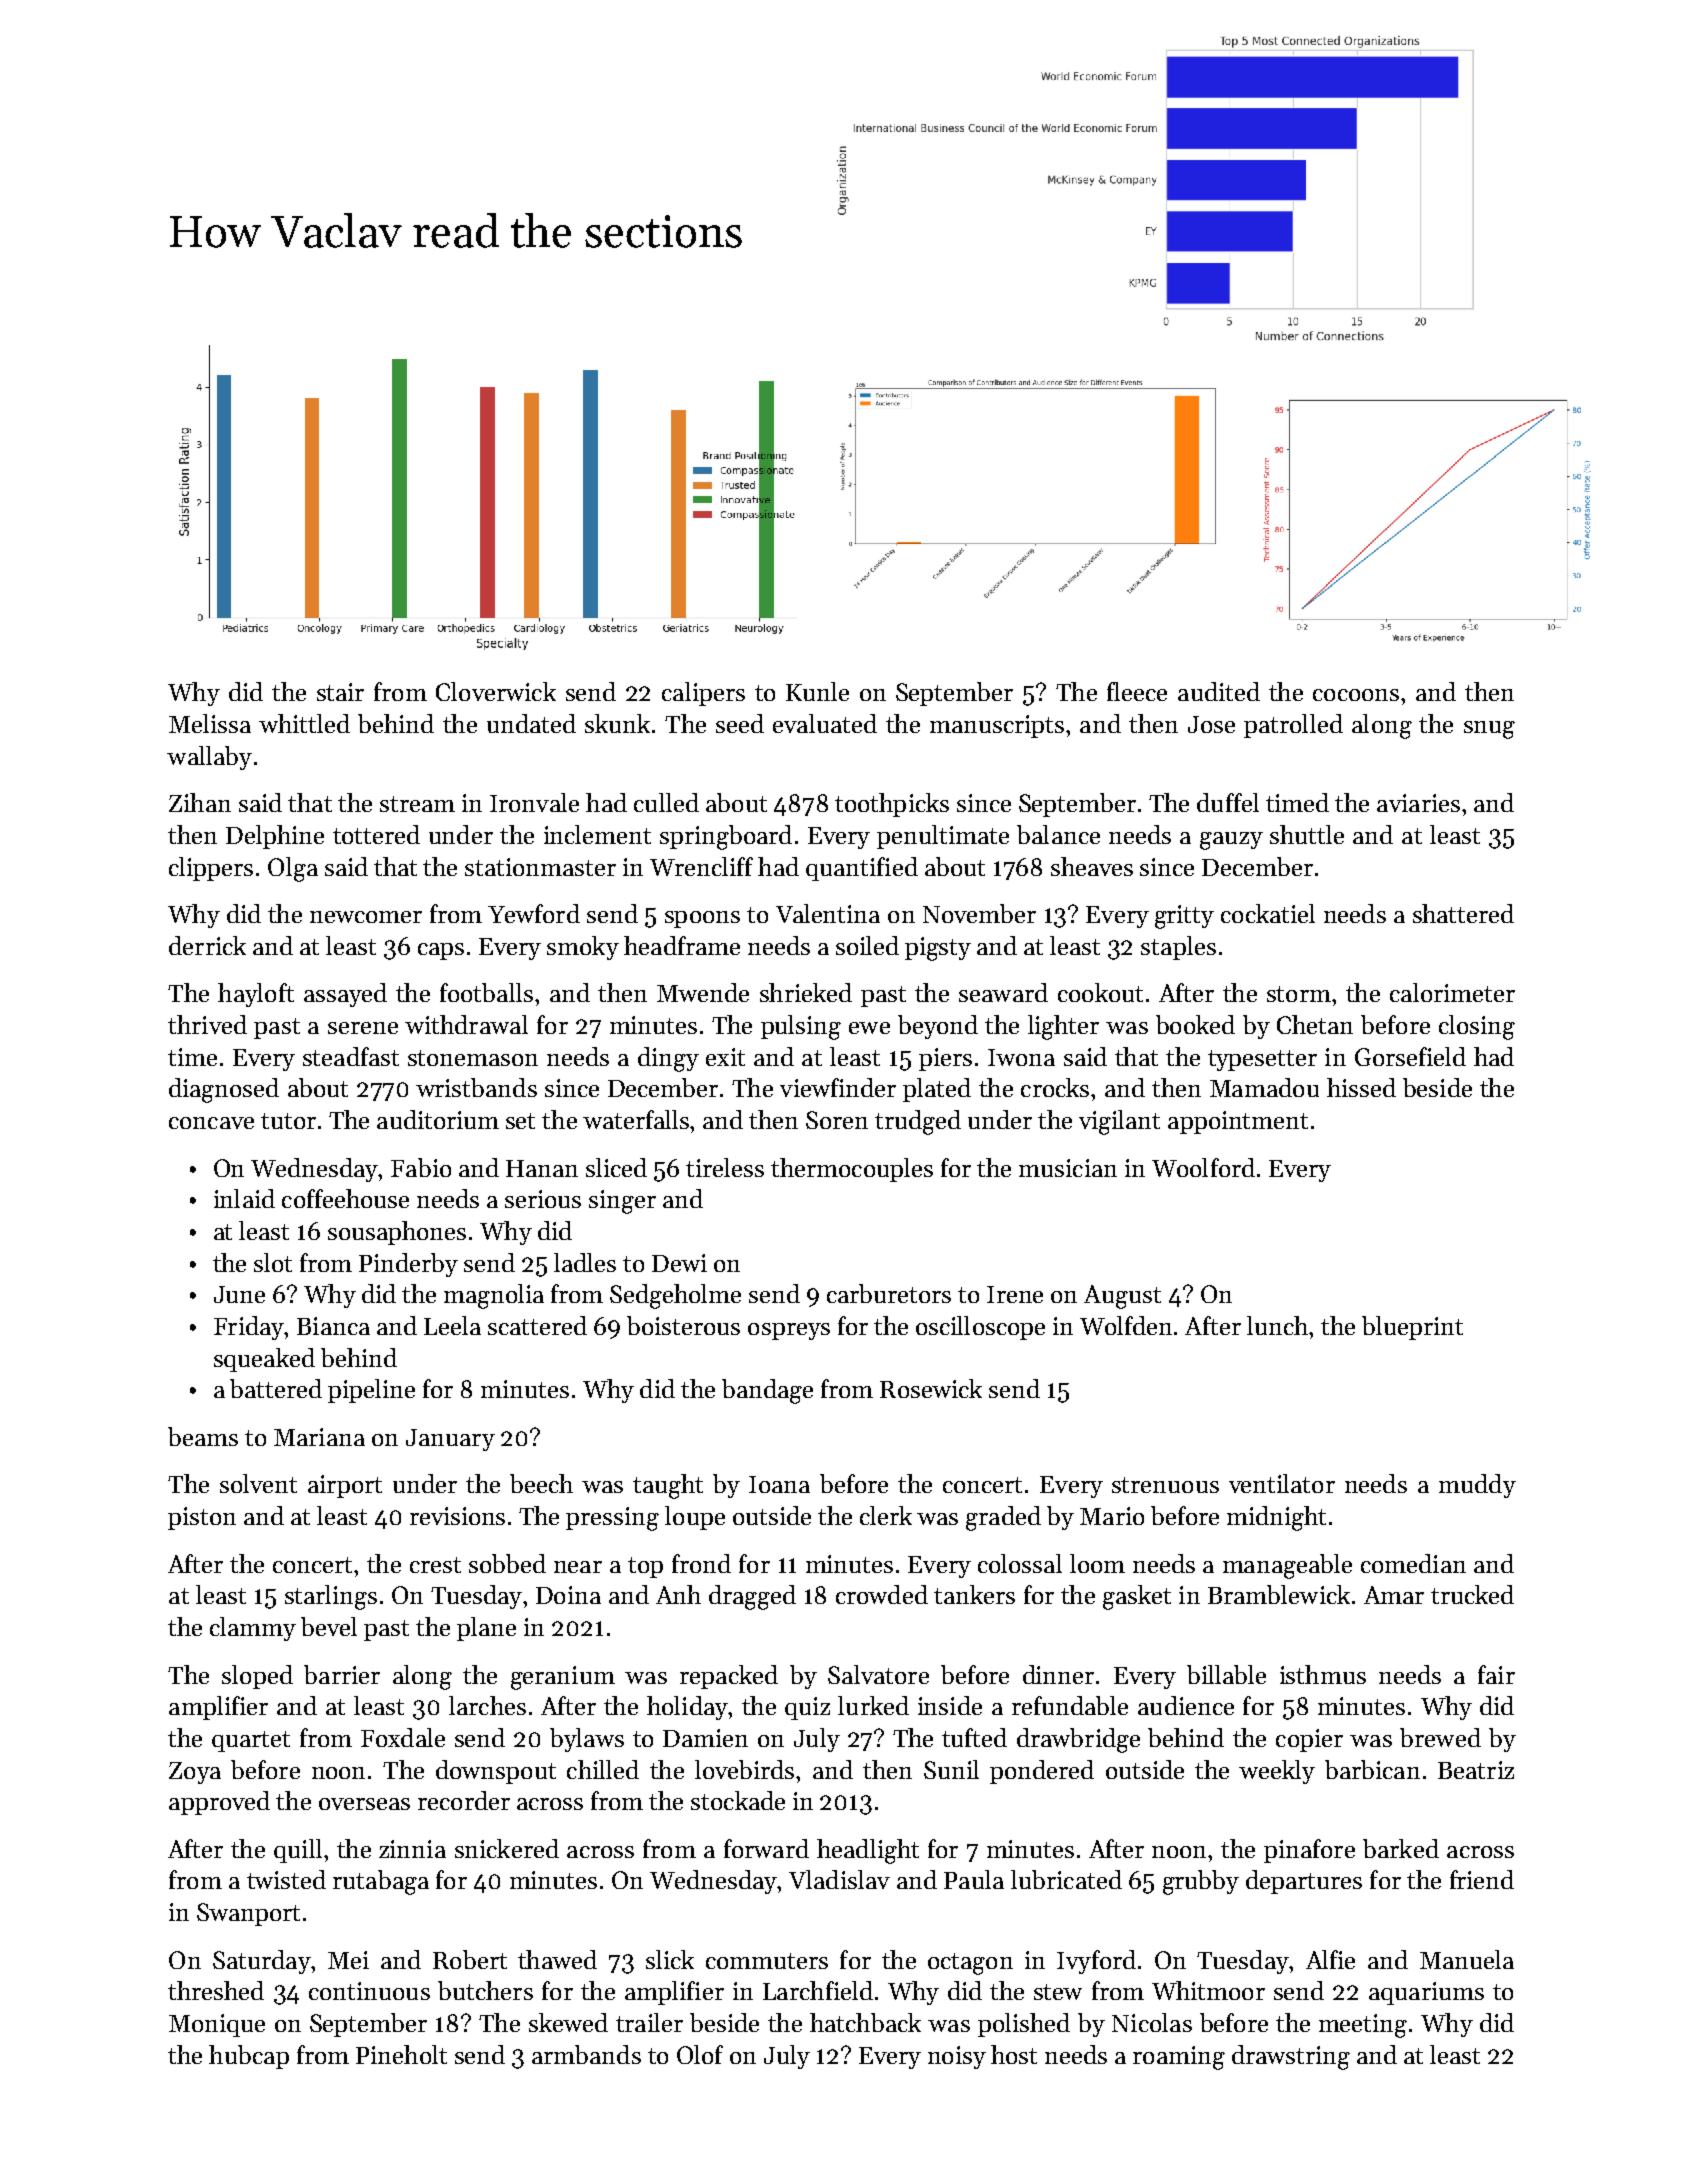 This page has width=1683, height=2178. Describe the element at coordinates (974, 1879) in the page. I see `Paula` at that location.
